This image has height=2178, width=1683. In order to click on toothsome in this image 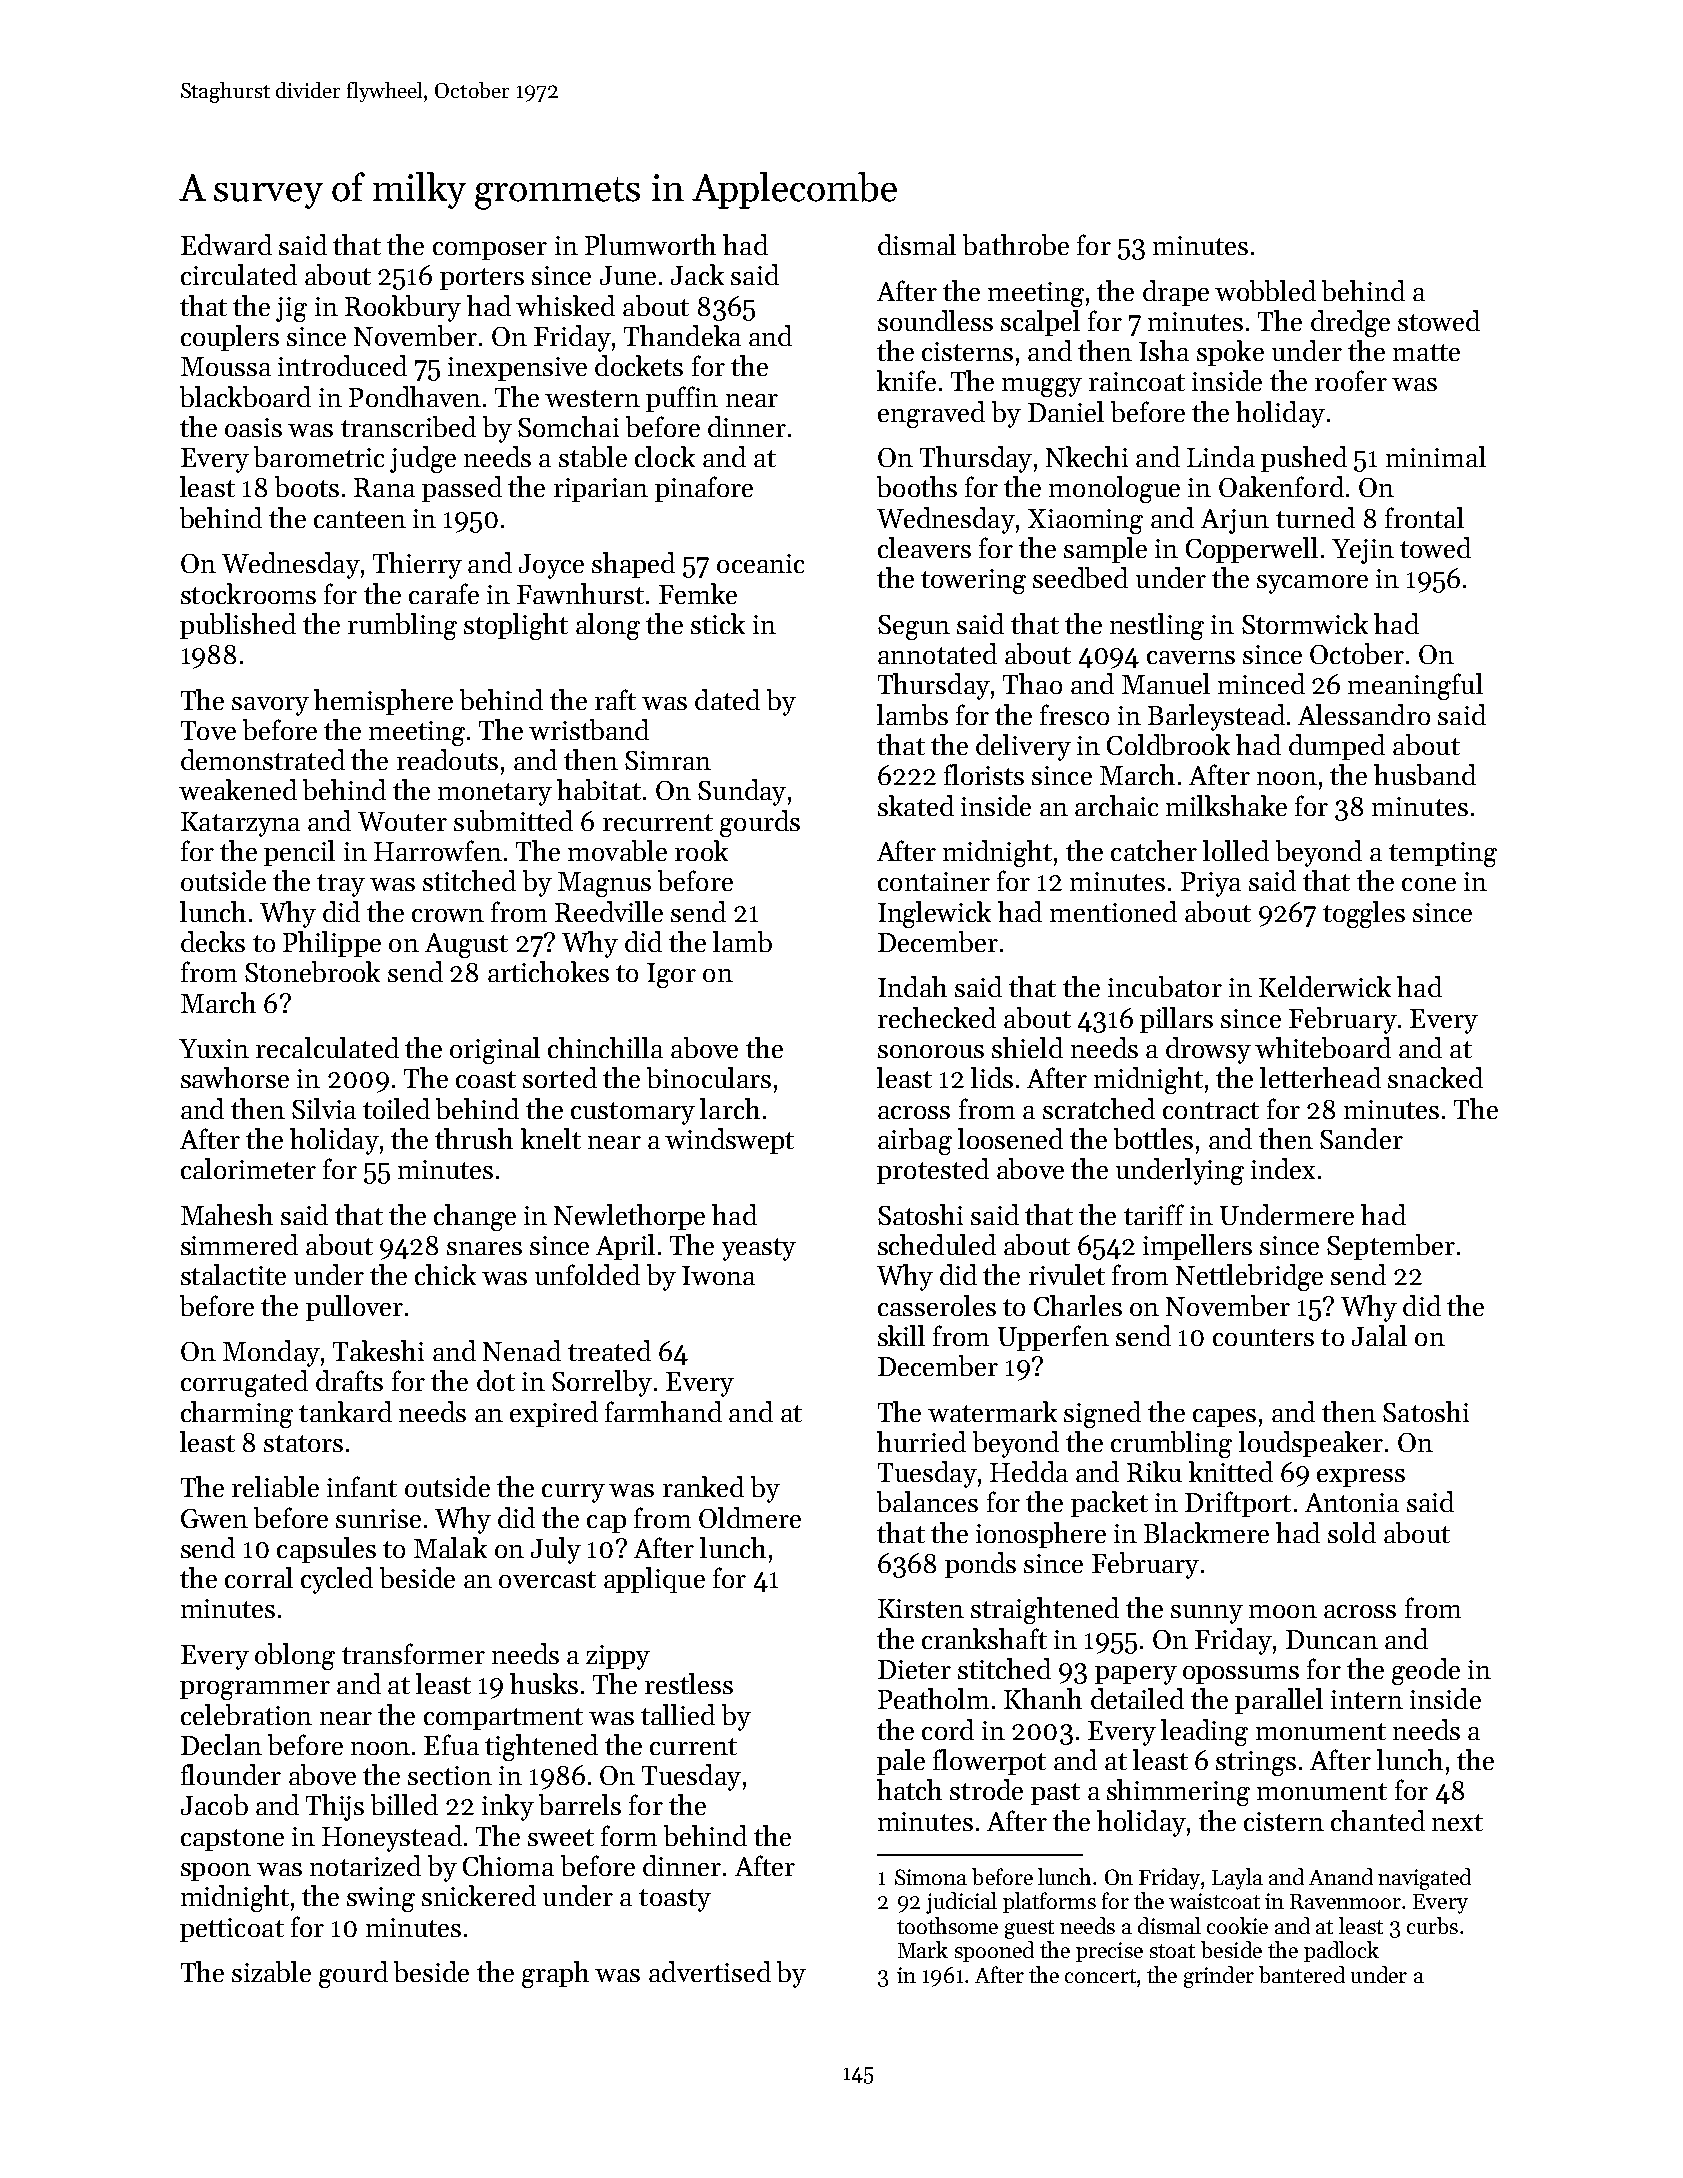, I will do `click(947, 1925)`.
